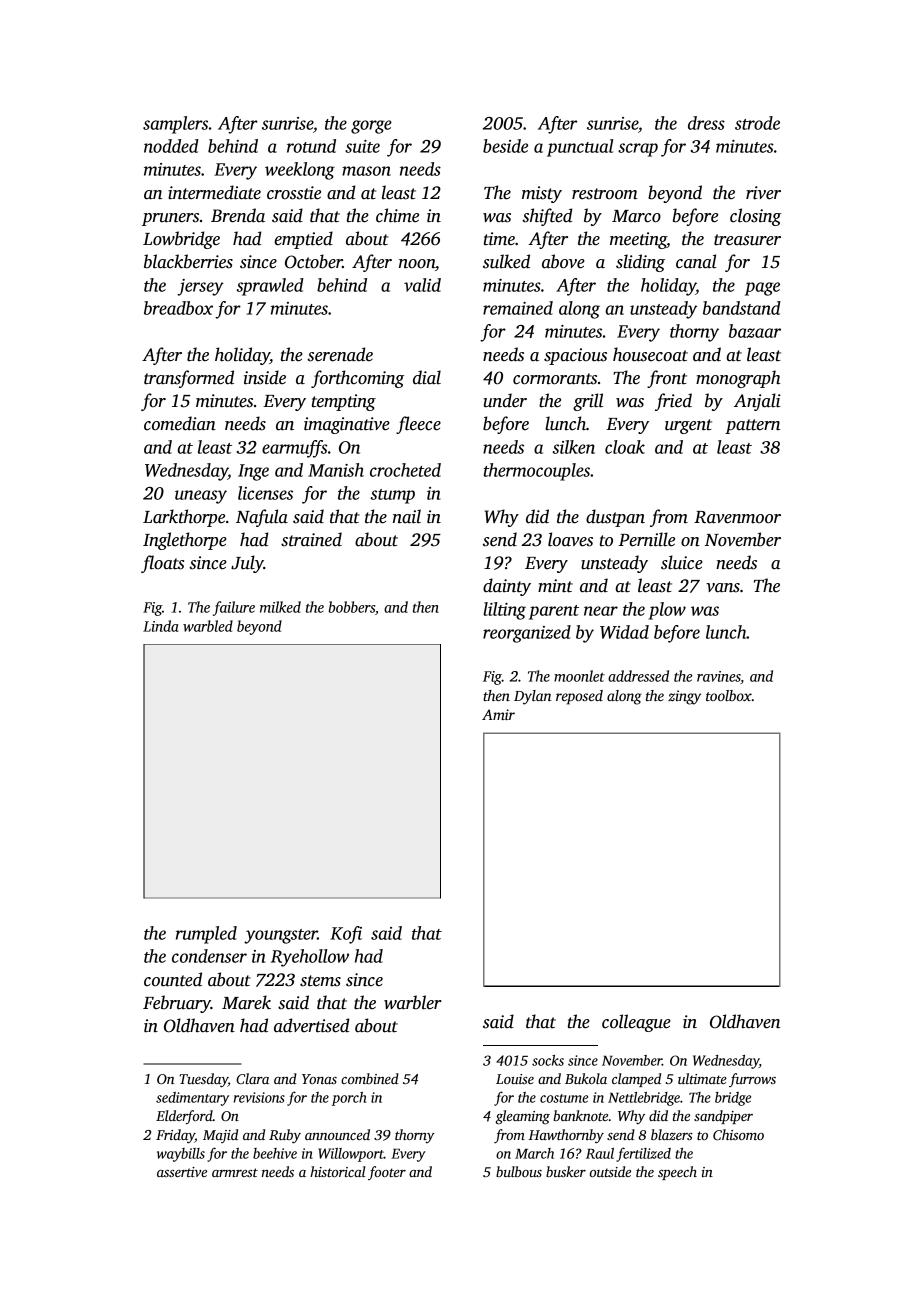 This document has height=1314, width=924. Describe the element at coordinates (311, 146) in the document. I see `rotund` at that location.
